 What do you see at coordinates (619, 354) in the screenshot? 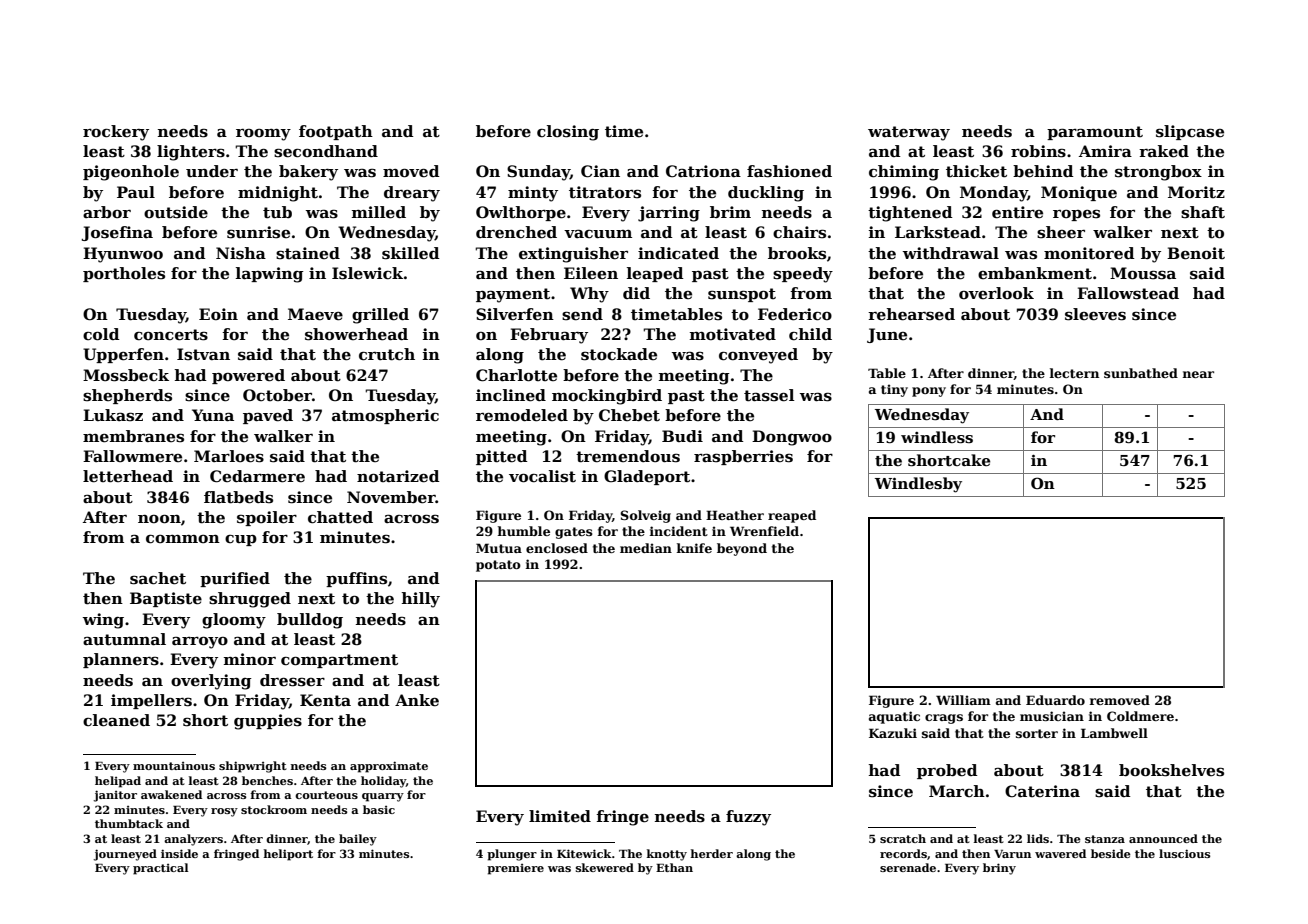
I see `stockade` at bounding box center [619, 354].
